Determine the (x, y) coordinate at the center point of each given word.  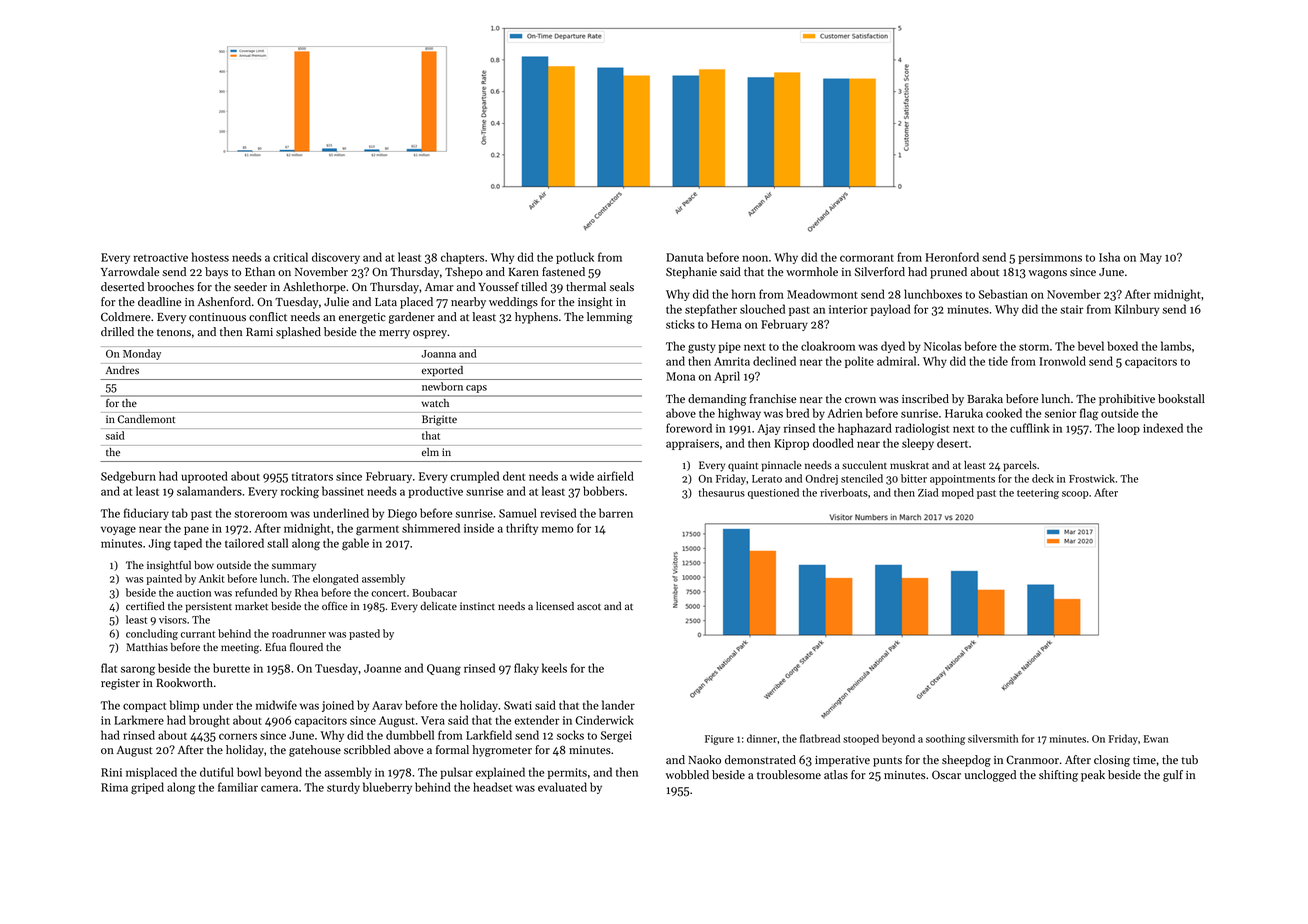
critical (290, 257)
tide (998, 361)
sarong (138, 671)
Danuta (684, 257)
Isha (1109, 257)
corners (238, 736)
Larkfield (489, 735)
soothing (945, 739)
